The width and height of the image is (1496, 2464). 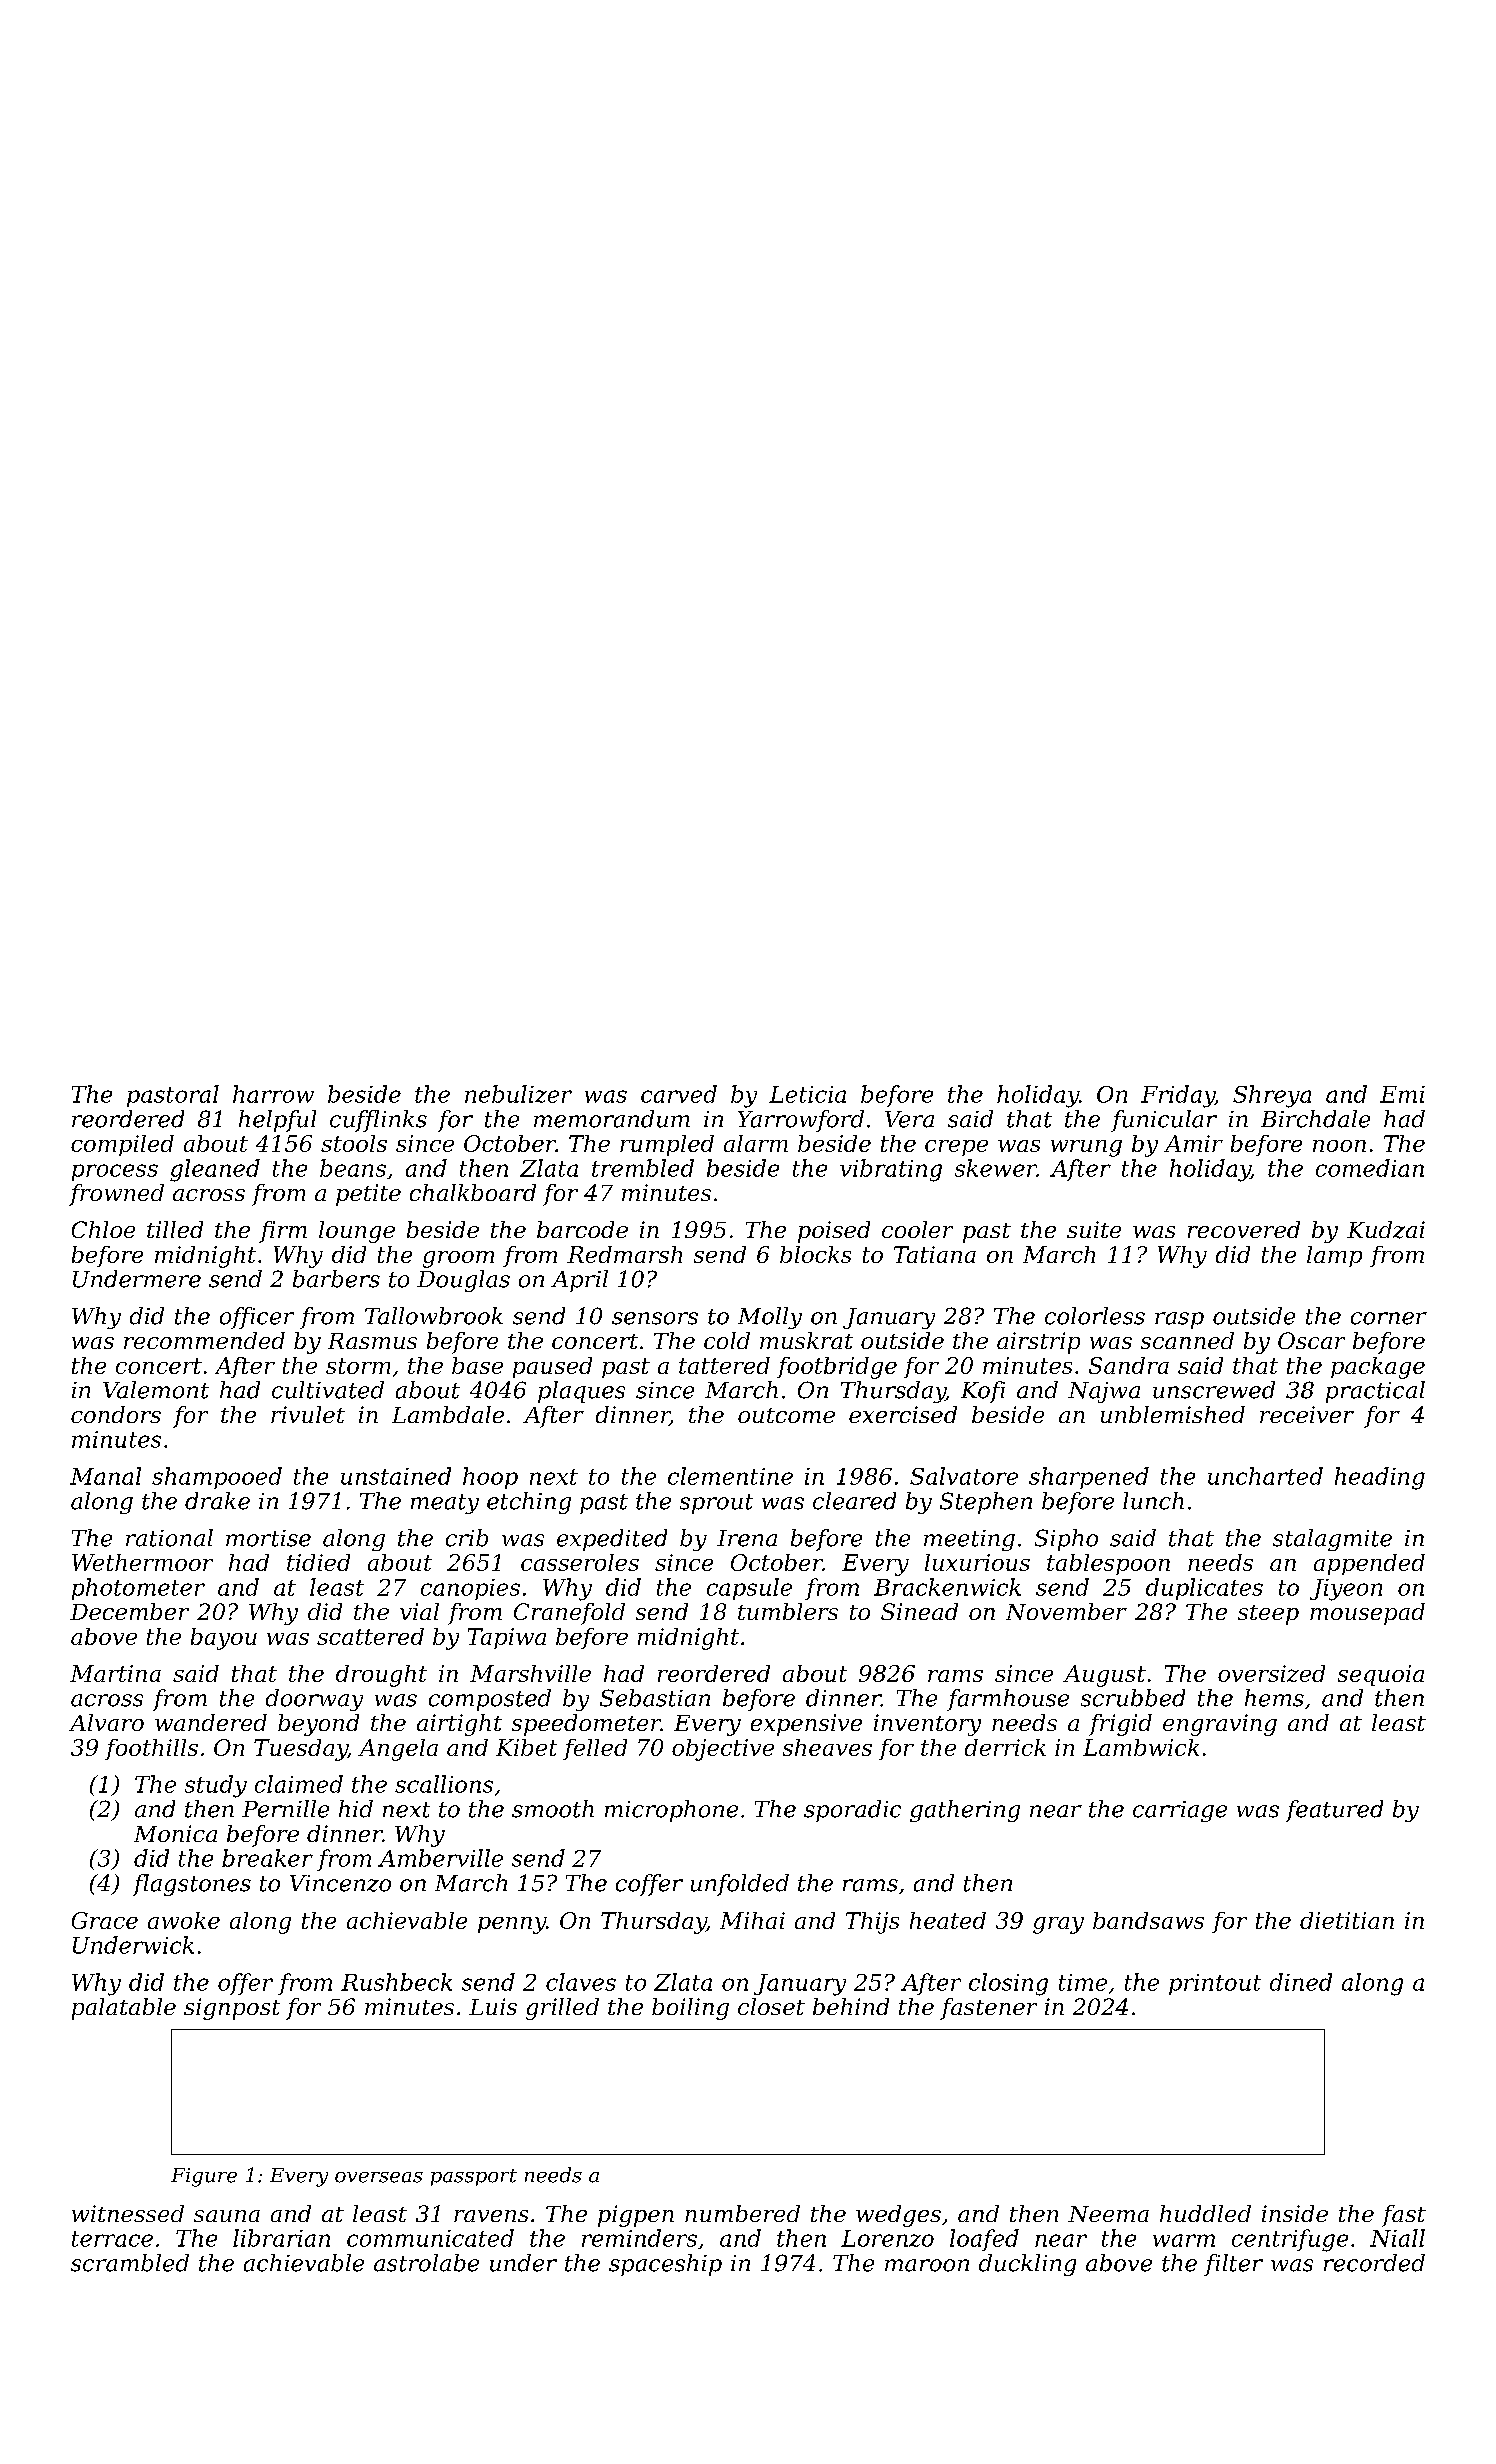 I want to click on inventory, so click(x=927, y=1725).
